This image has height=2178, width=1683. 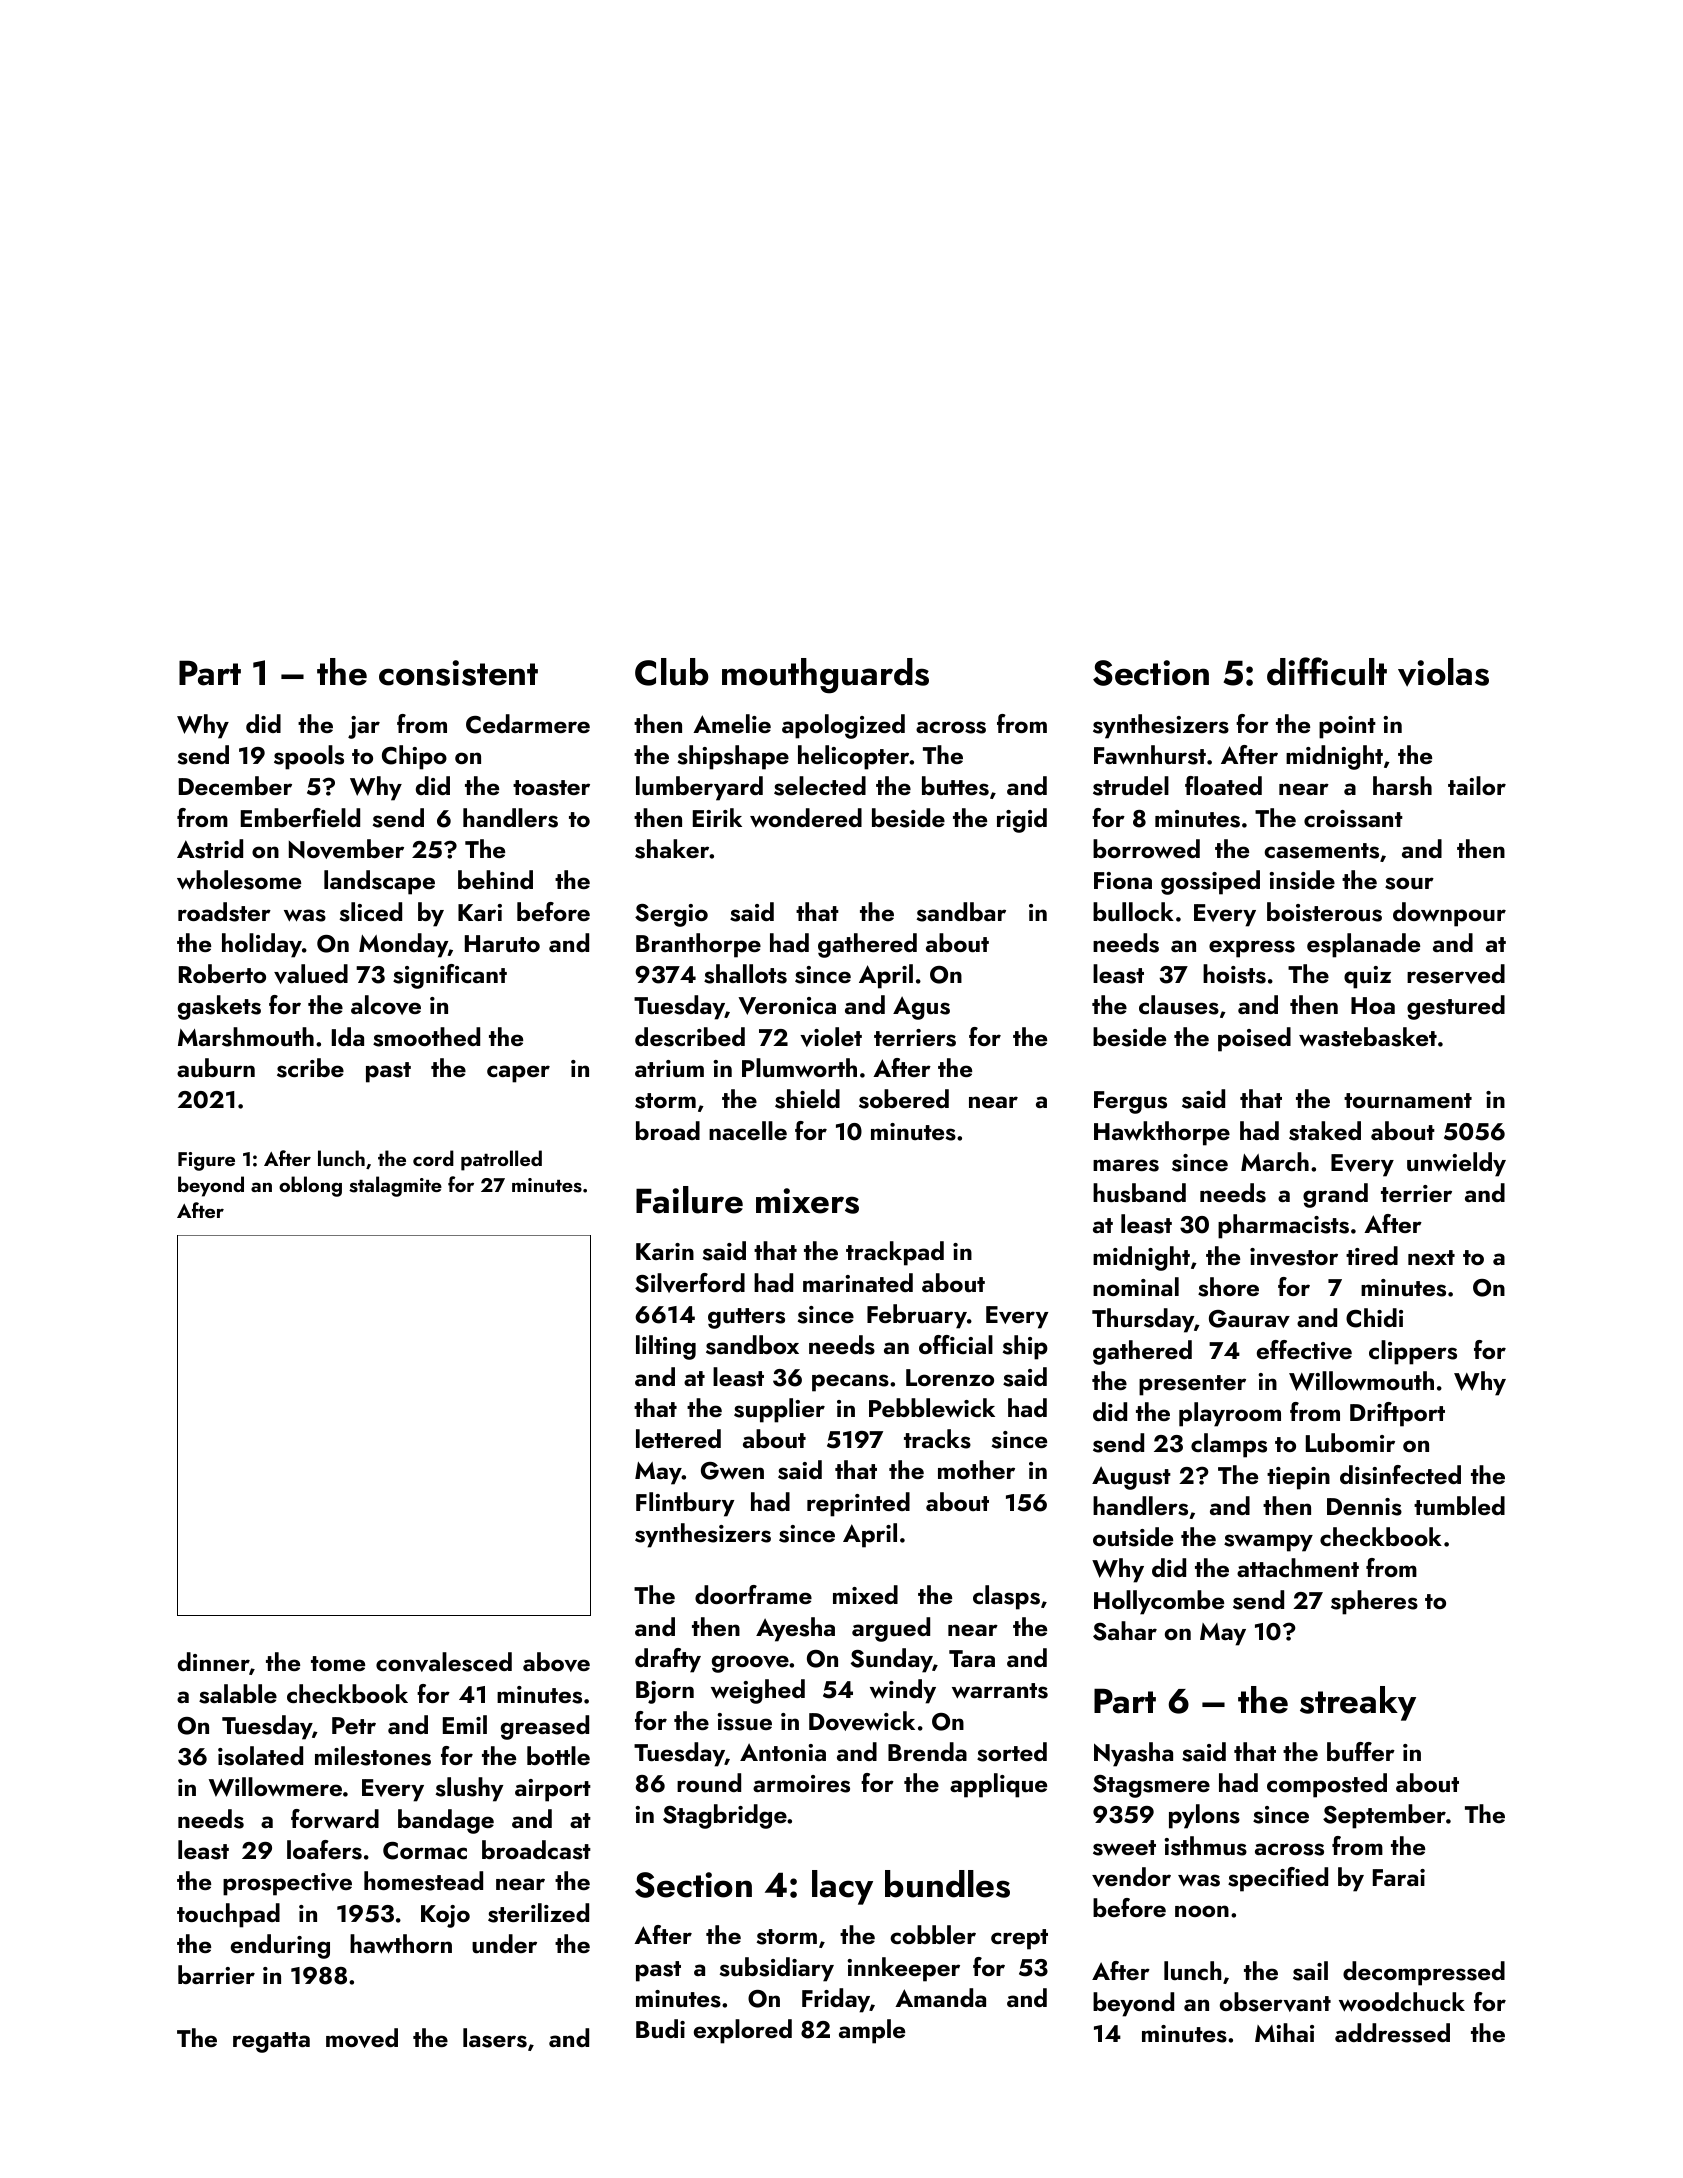 What do you see at coordinates (777, 1969) in the image?
I see `subsidiary` at bounding box center [777, 1969].
